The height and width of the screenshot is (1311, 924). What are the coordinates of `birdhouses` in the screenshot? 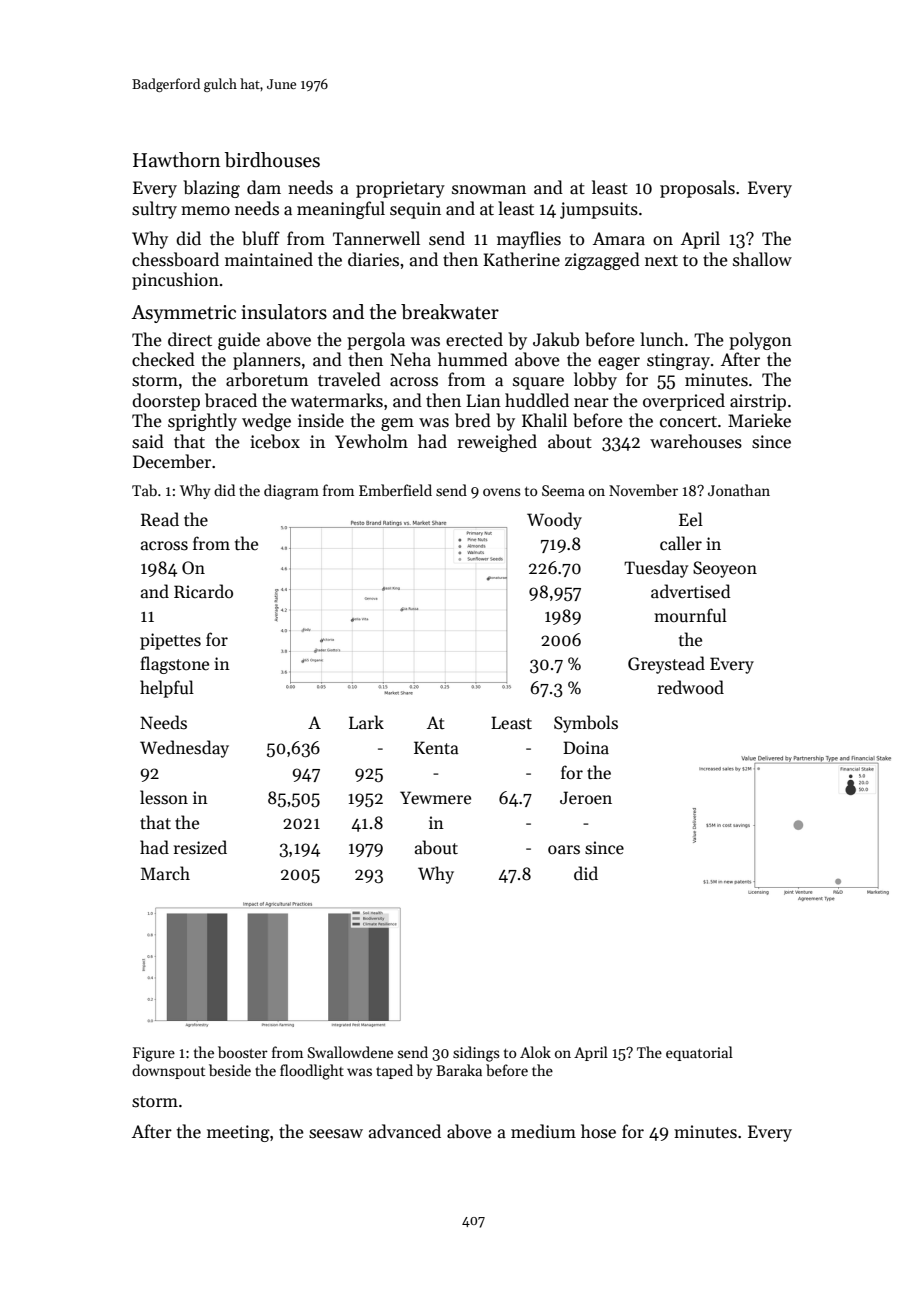 It's located at (272, 160).
